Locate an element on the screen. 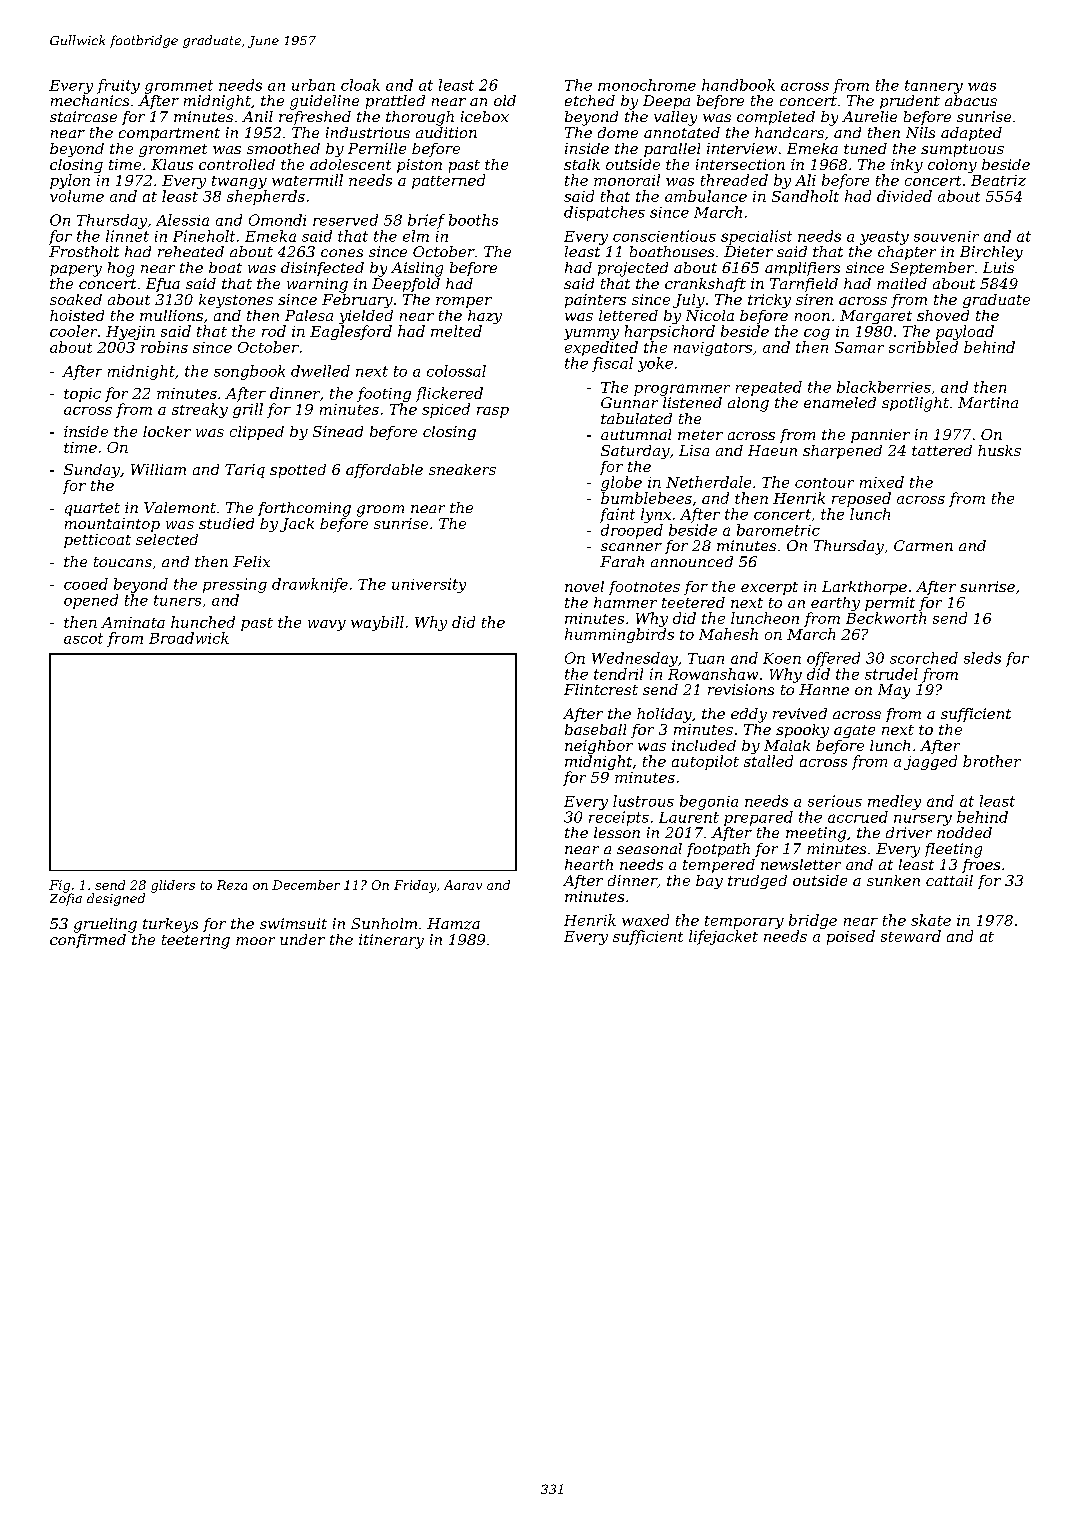  permit is located at coordinates (890, 604).
